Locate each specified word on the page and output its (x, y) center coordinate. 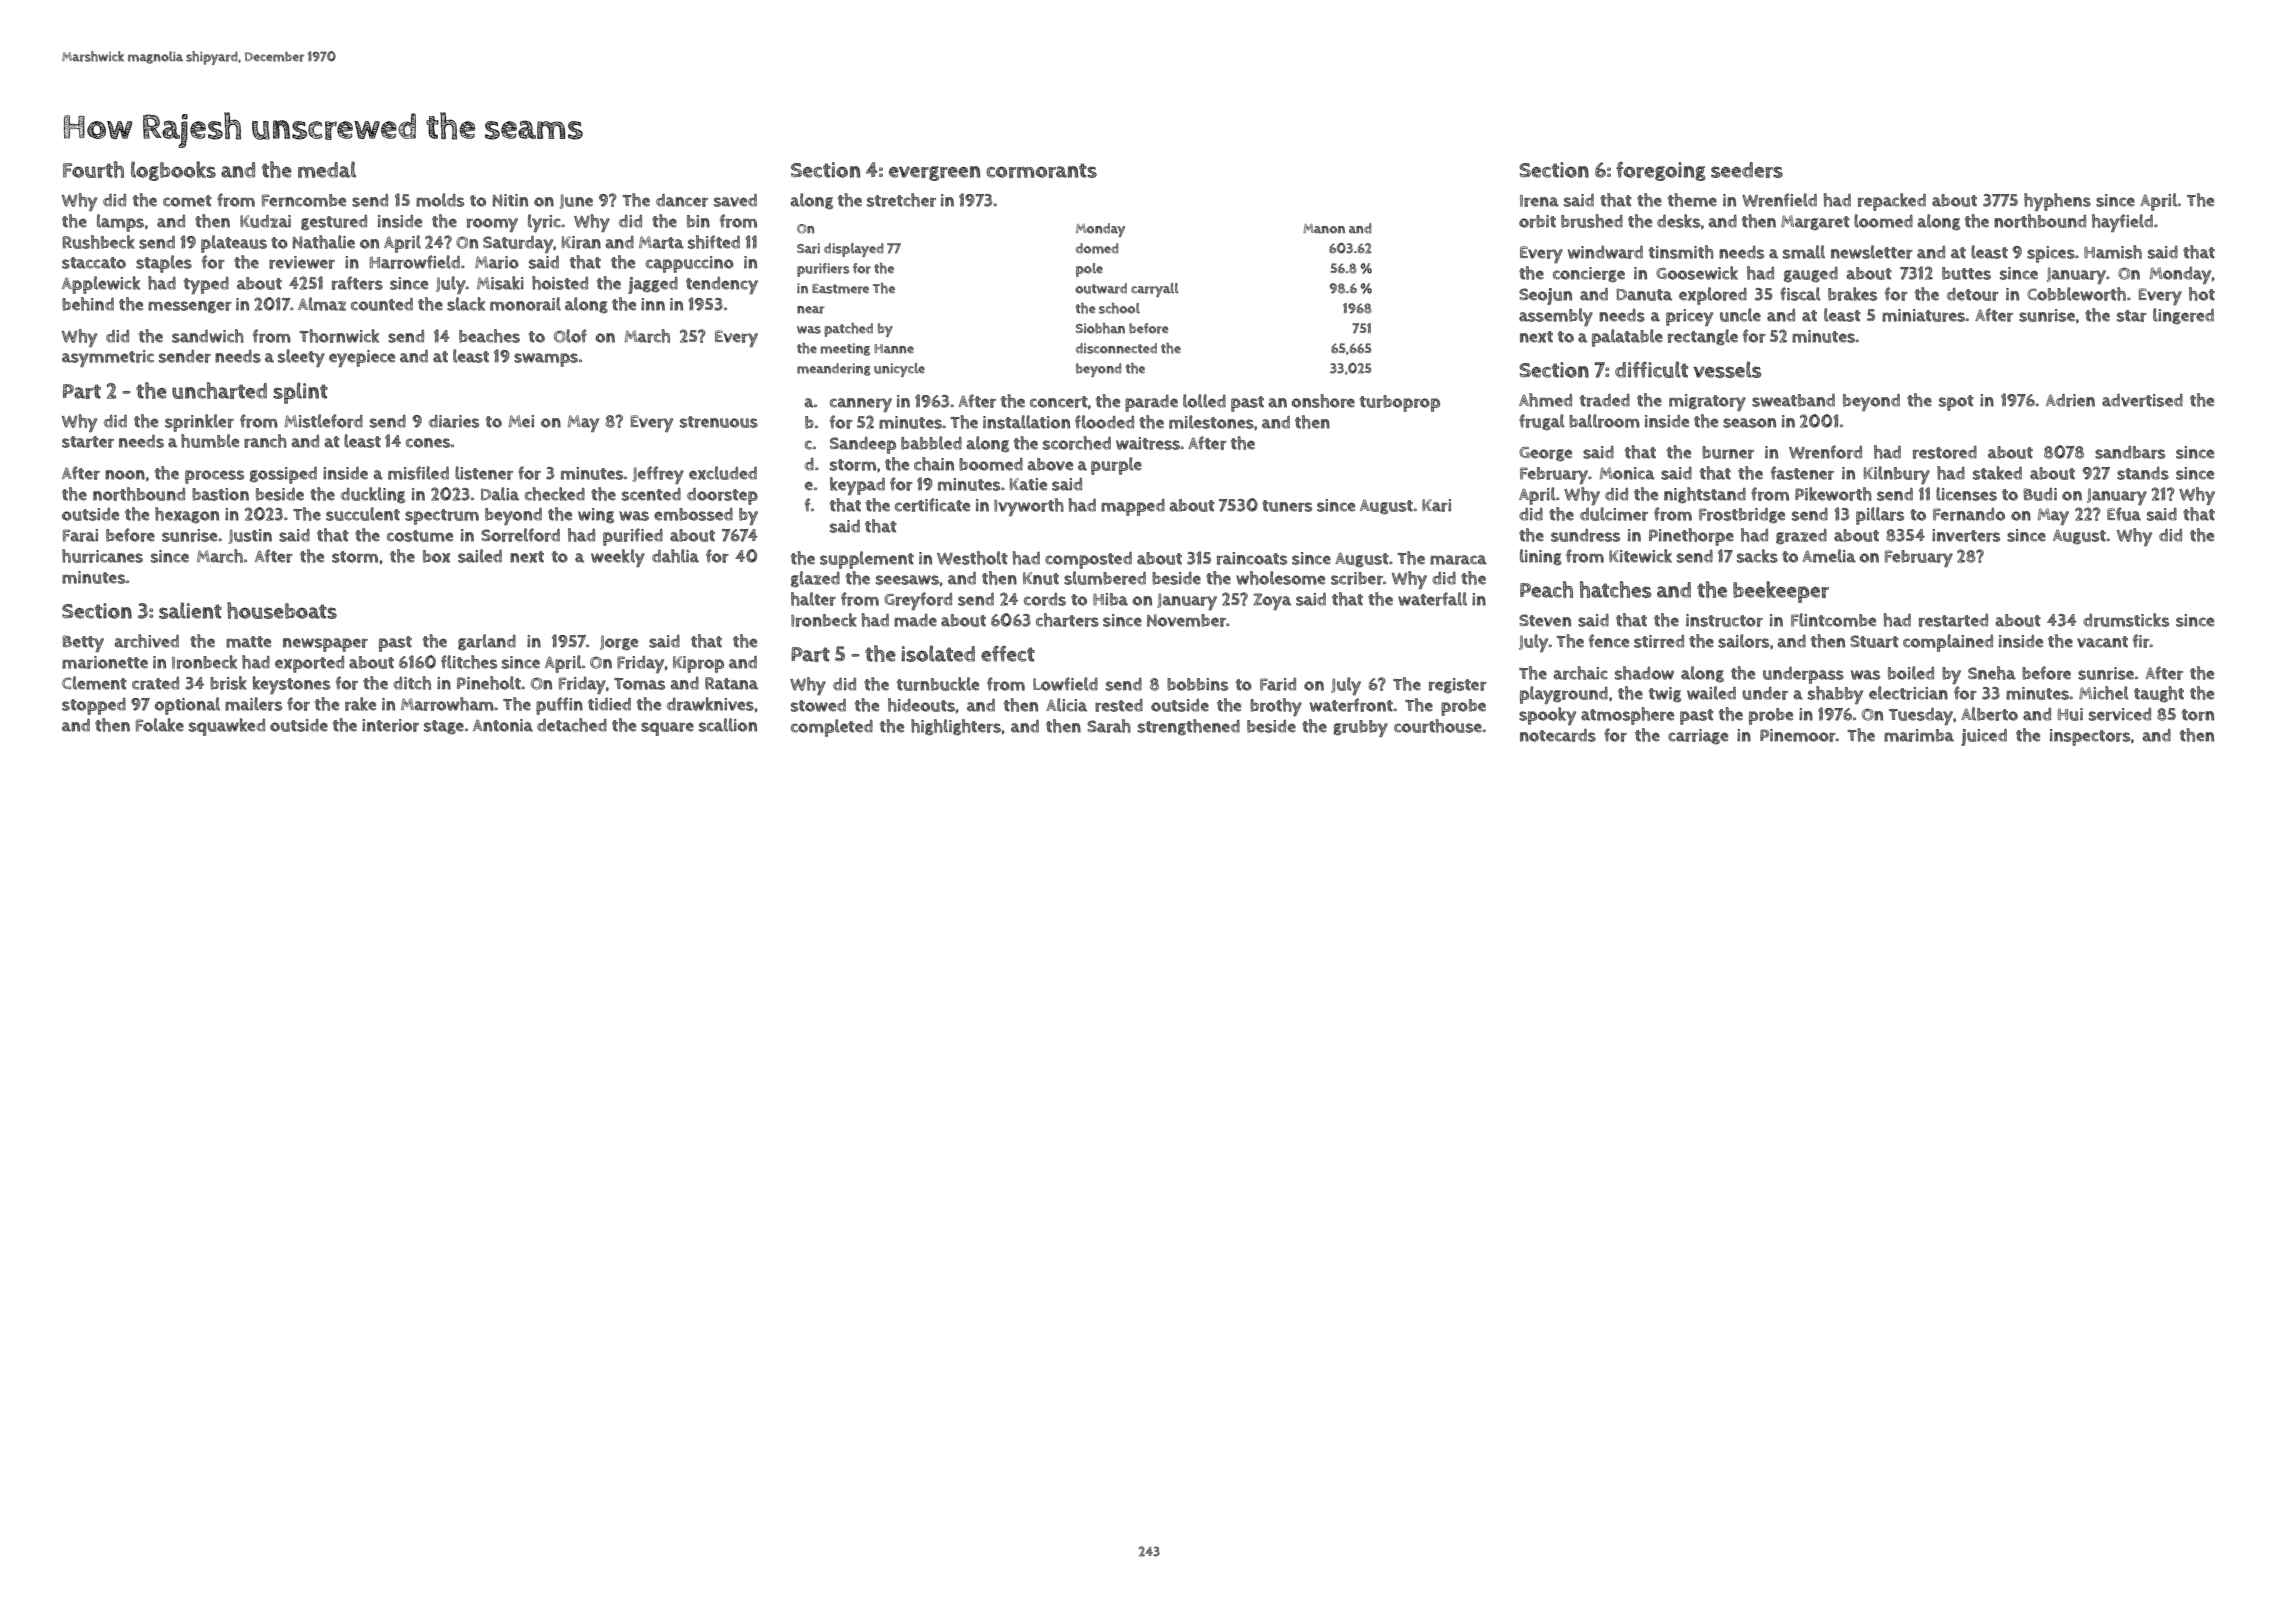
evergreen (934, 173)
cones (428, 443)
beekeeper (1781, 592)
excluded (723, 473)
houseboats (282, 610)
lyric (544, 223)
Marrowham (447, 704)
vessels (1727, 369)
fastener (1802, 473)
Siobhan (1100, 328)
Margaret (1815, 222)
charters (1067, 620)
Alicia (1066, 705)
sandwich (208, 336)
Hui (2070, 714)
